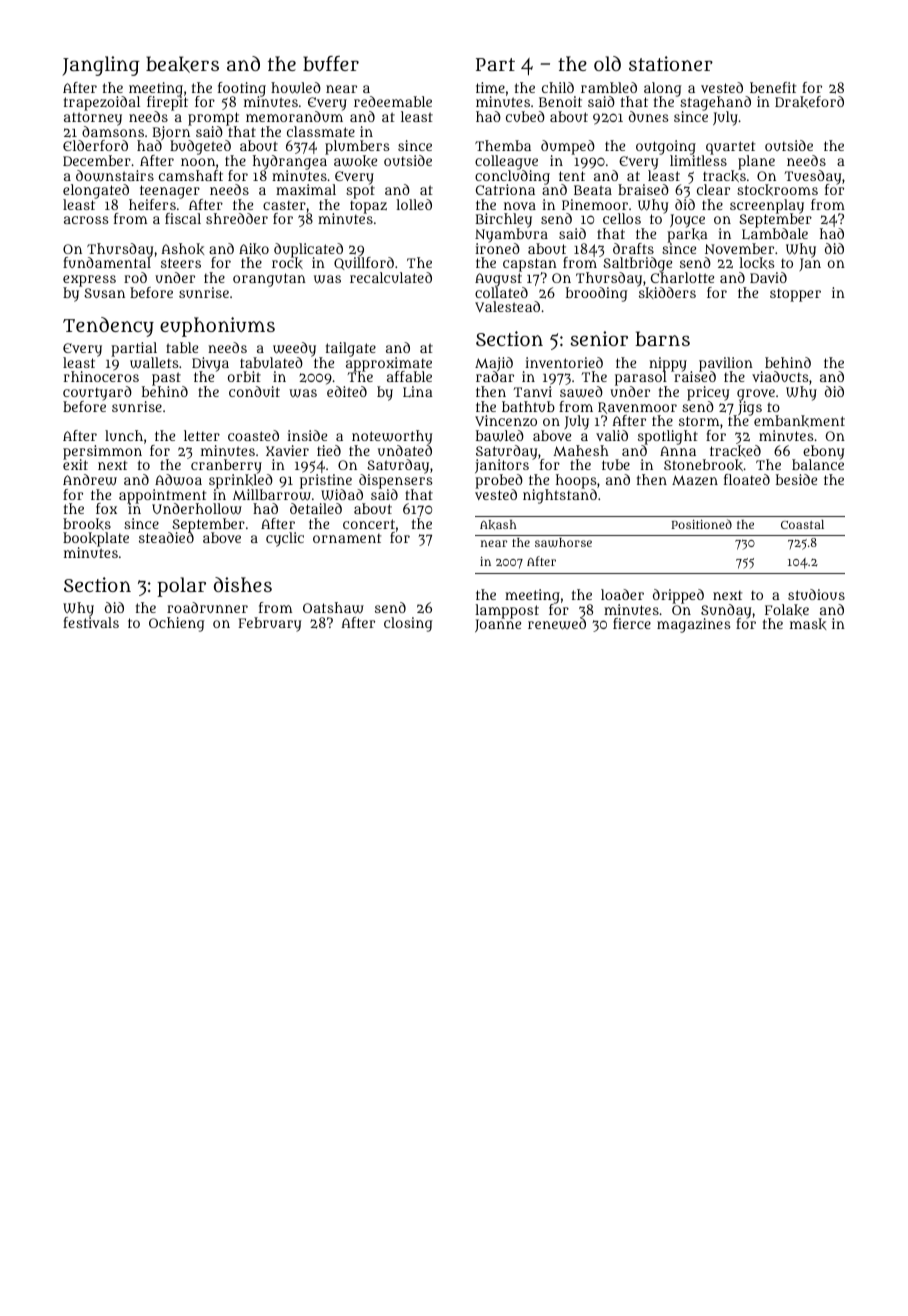 This page has height=1316, width=908. I want to click on Majid, so click(494, 364).
